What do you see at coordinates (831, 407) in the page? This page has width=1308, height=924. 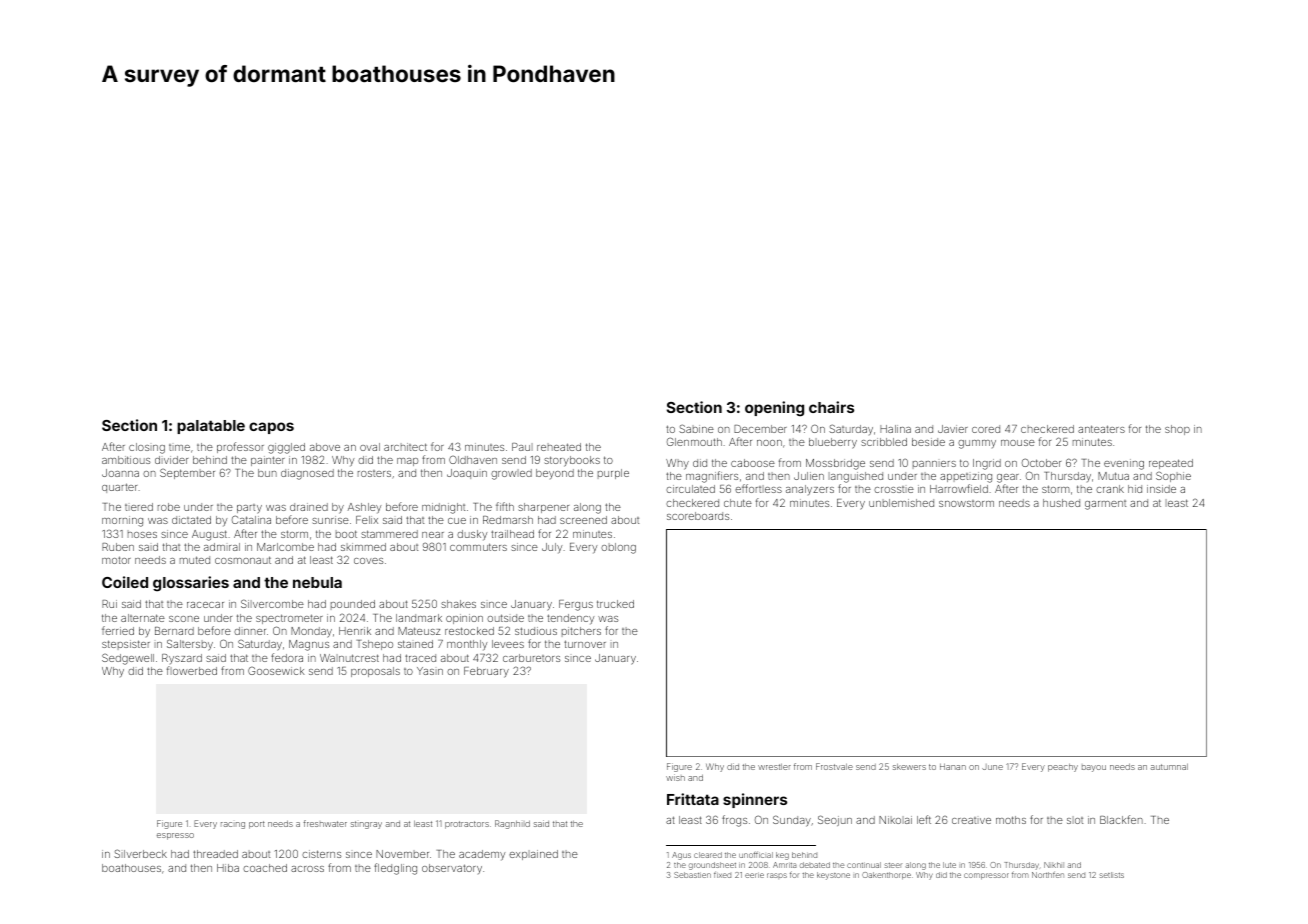 I see `chairs` at bounding box center [831, 407].
